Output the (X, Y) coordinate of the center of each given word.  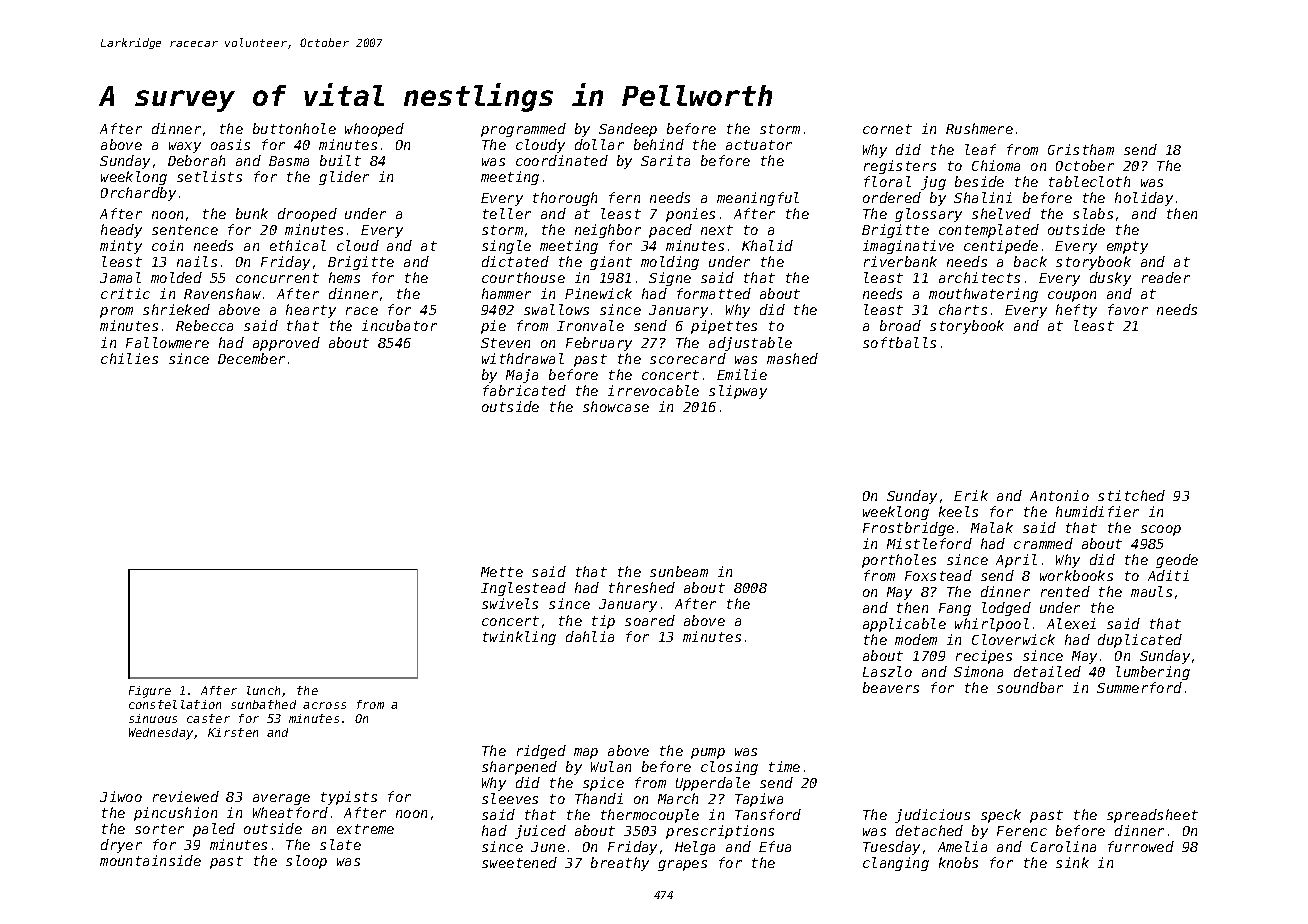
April (1016, 561)
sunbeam (679, 571)
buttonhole (294, 128)
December (251, 358)
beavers (891, 687)
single (506, 247)
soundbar (1030, 687)
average (281, 799)
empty (1127, 247)
